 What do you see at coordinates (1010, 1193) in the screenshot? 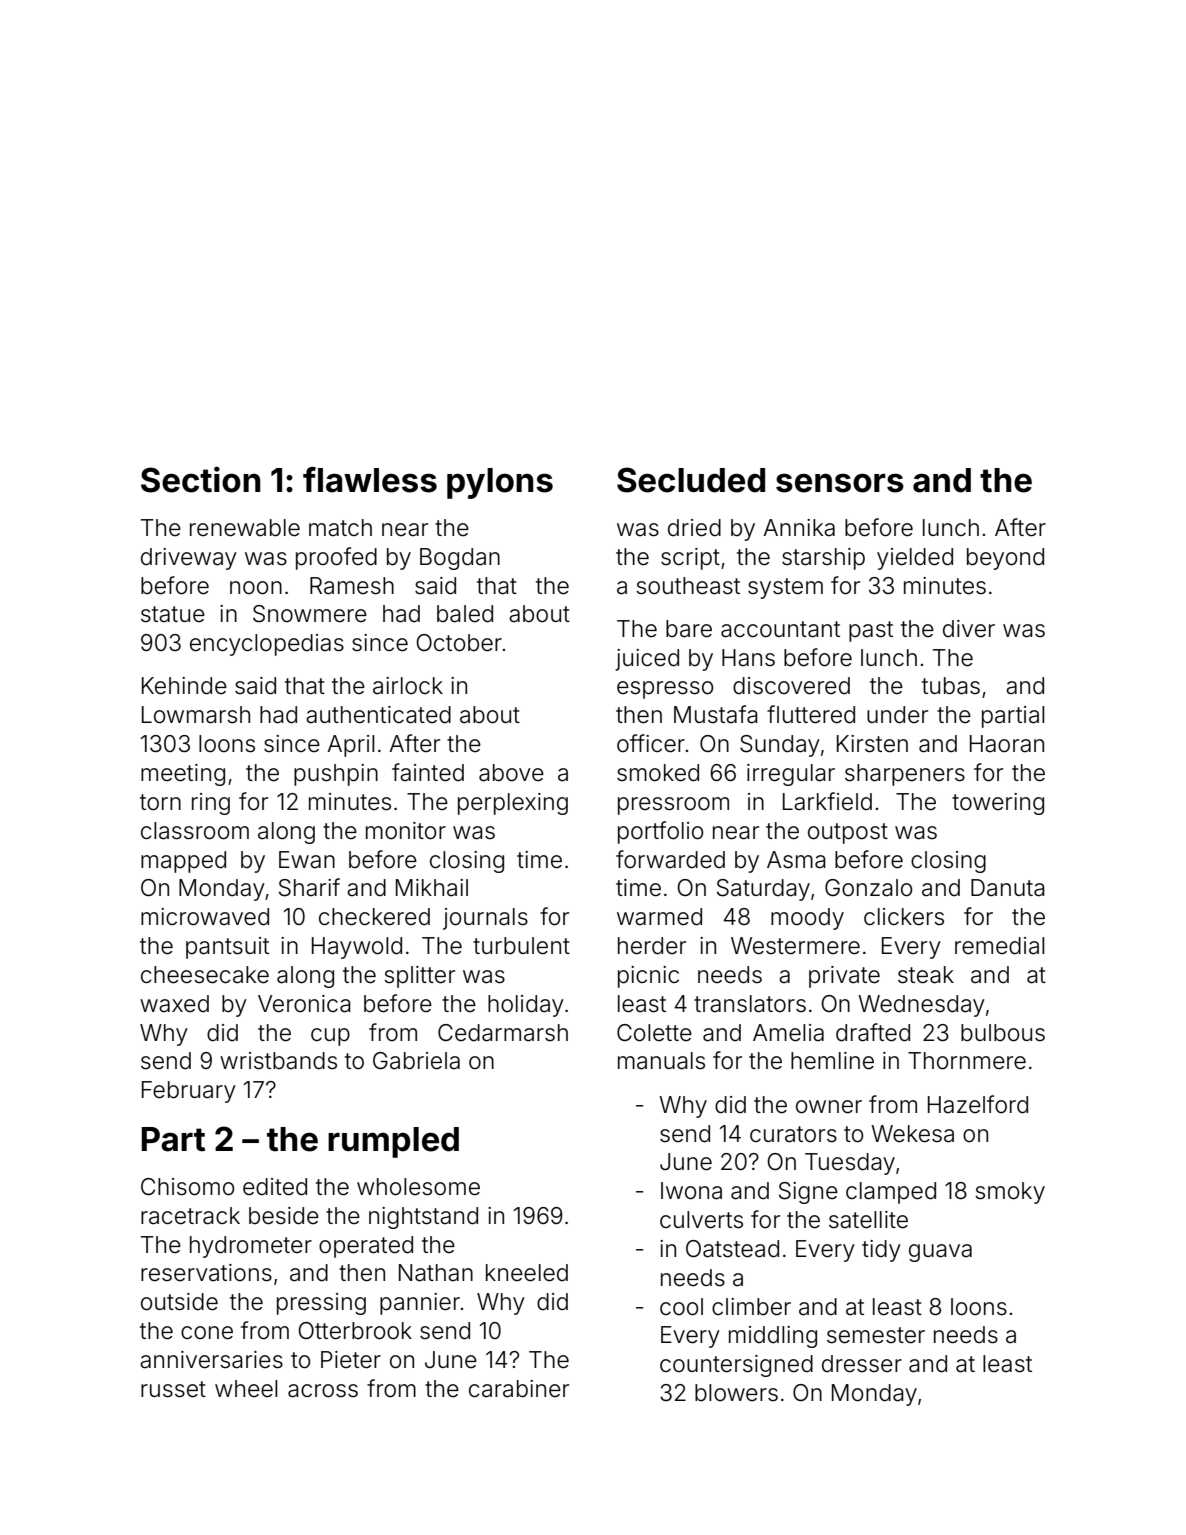
I see `smoky` at bounding box center [1010, 1193].
